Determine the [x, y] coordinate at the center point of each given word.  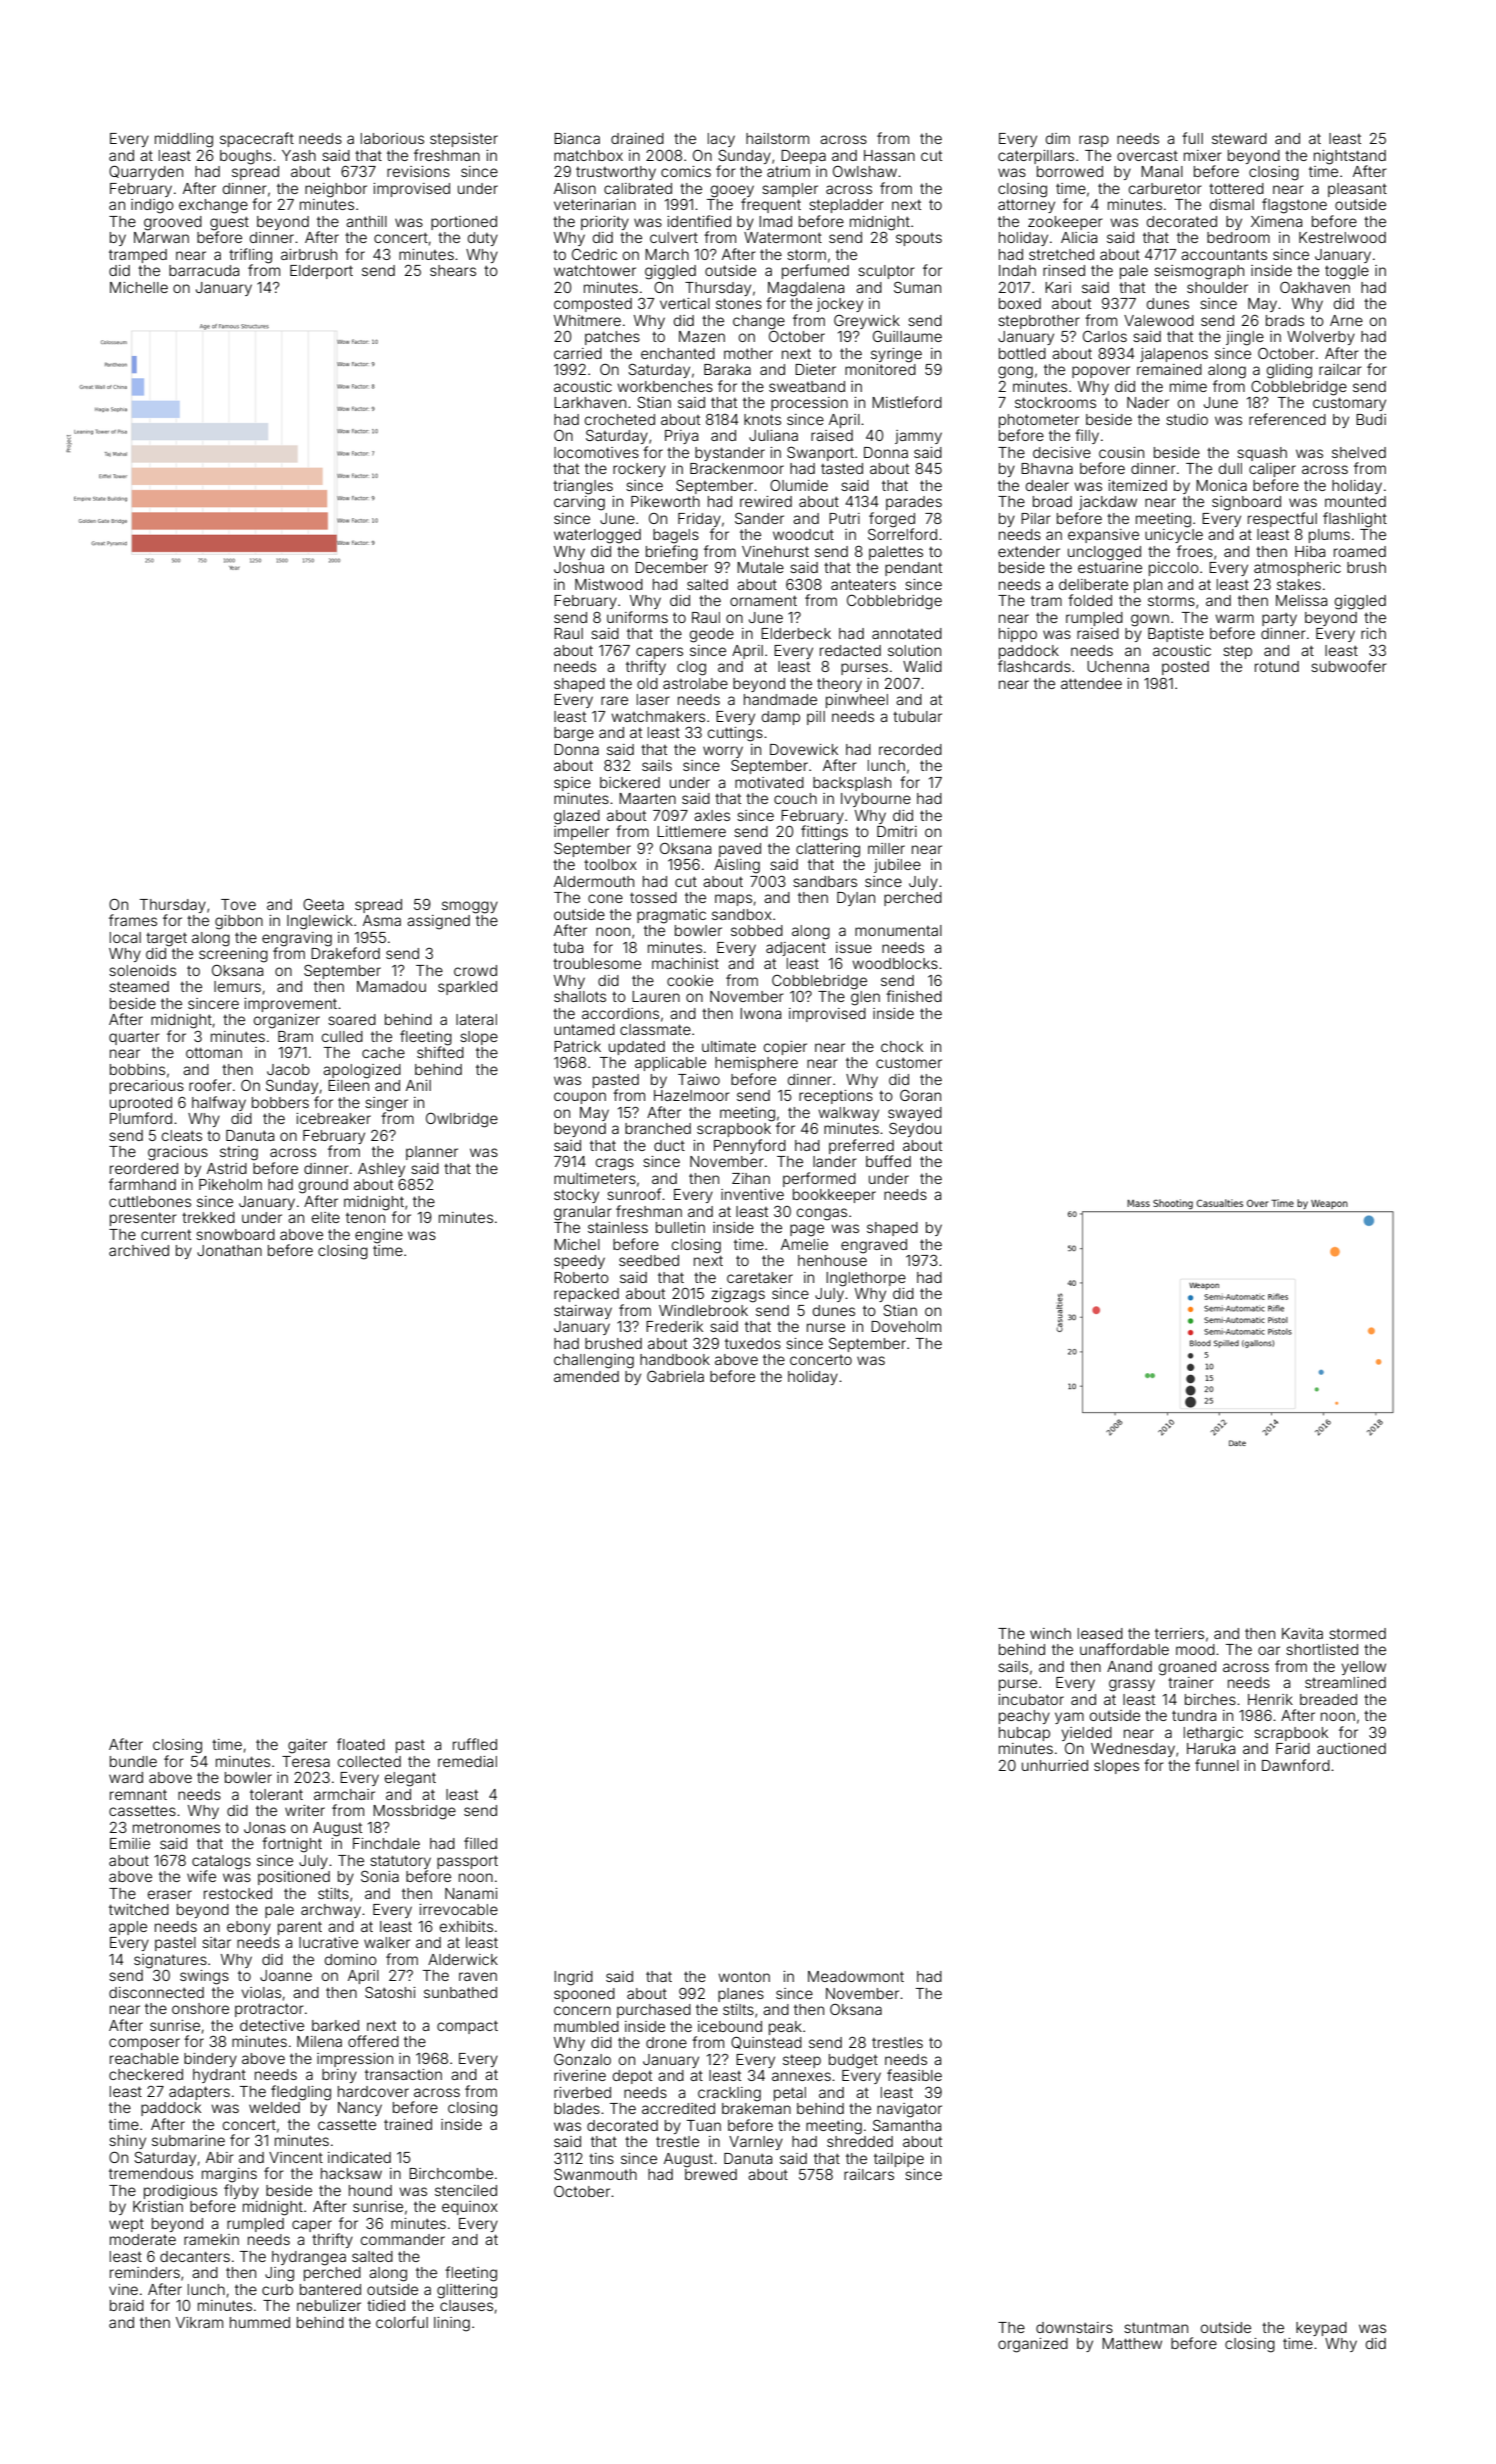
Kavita [1302, 1633]
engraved [874, 1246]
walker [387, 1942]
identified [699, 221]
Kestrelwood [1342, 237]
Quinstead [766, 2043]
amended [586, 1376]
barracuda [204, 270]
